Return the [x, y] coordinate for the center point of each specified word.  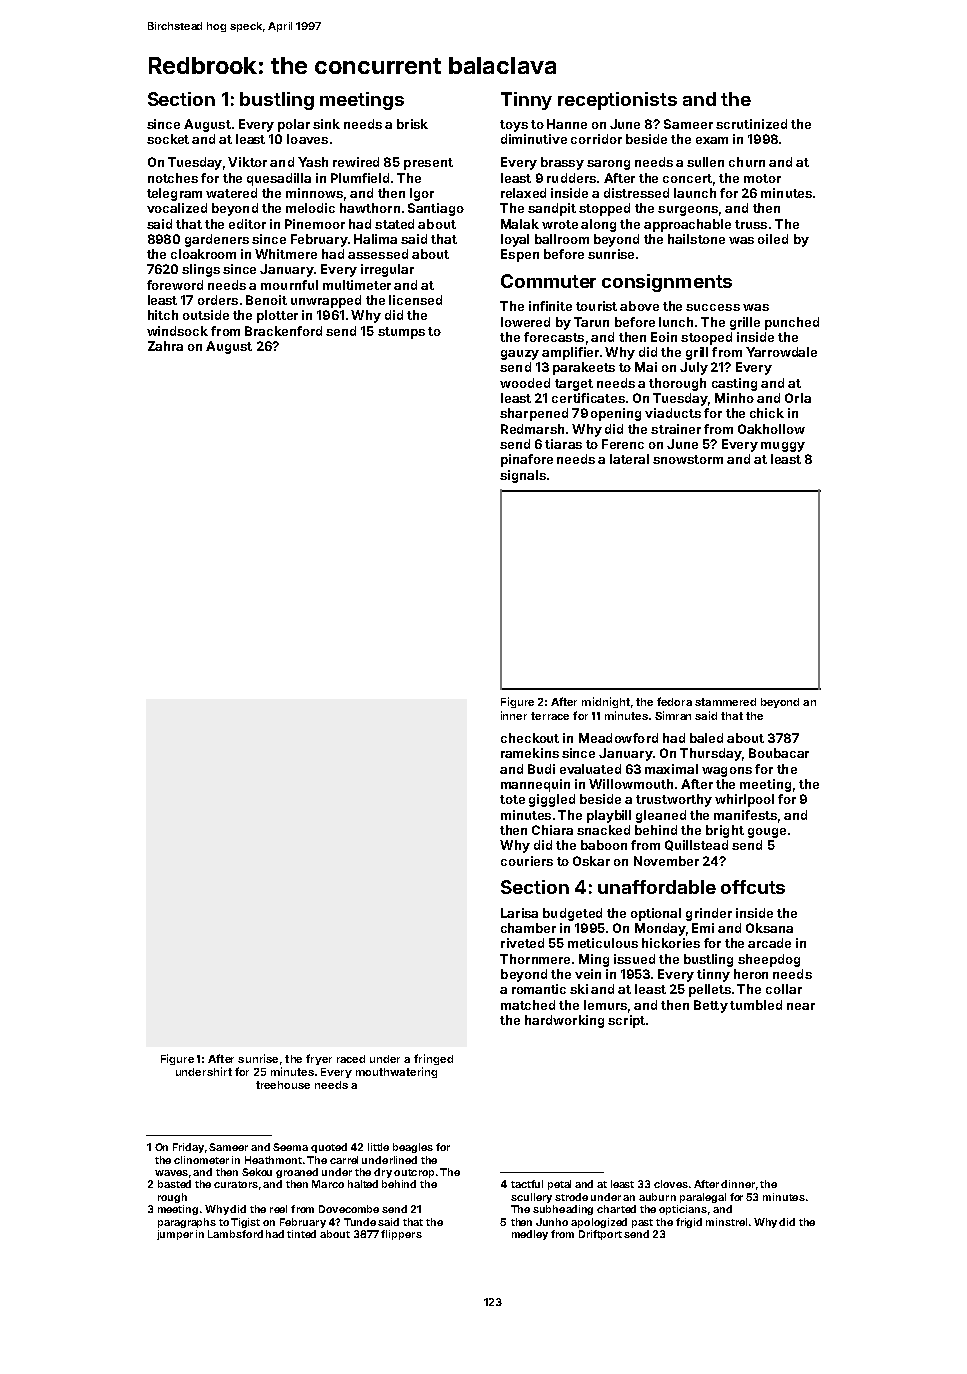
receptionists [617, 101]
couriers [527, 861]
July [694, 368]
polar [294, 125]
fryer [319, 1059]
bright [725, 831]
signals [523, 476]
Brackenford [283, 331]
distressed [636, 193]
